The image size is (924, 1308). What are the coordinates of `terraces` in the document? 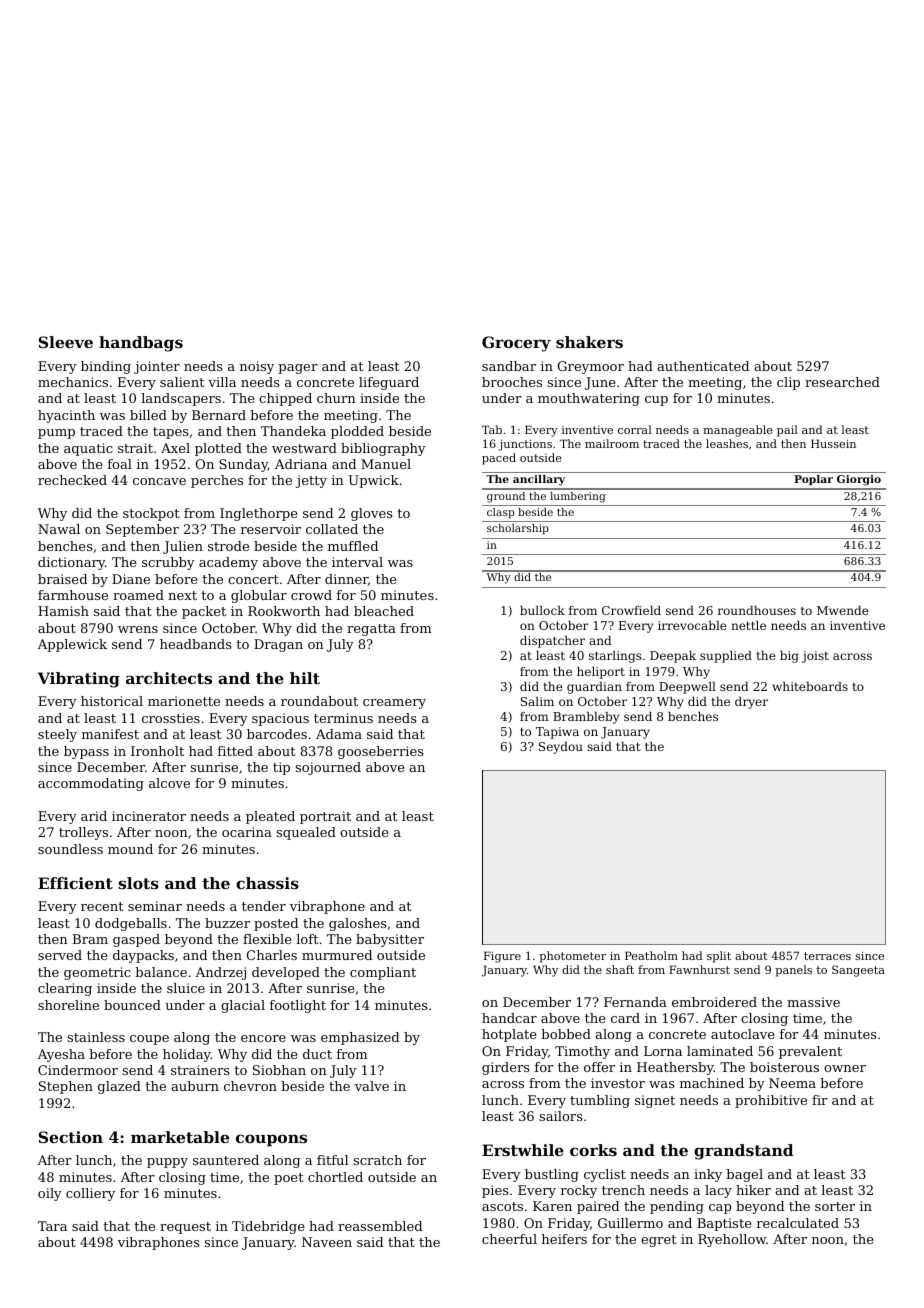 It's located at (827, 956).
